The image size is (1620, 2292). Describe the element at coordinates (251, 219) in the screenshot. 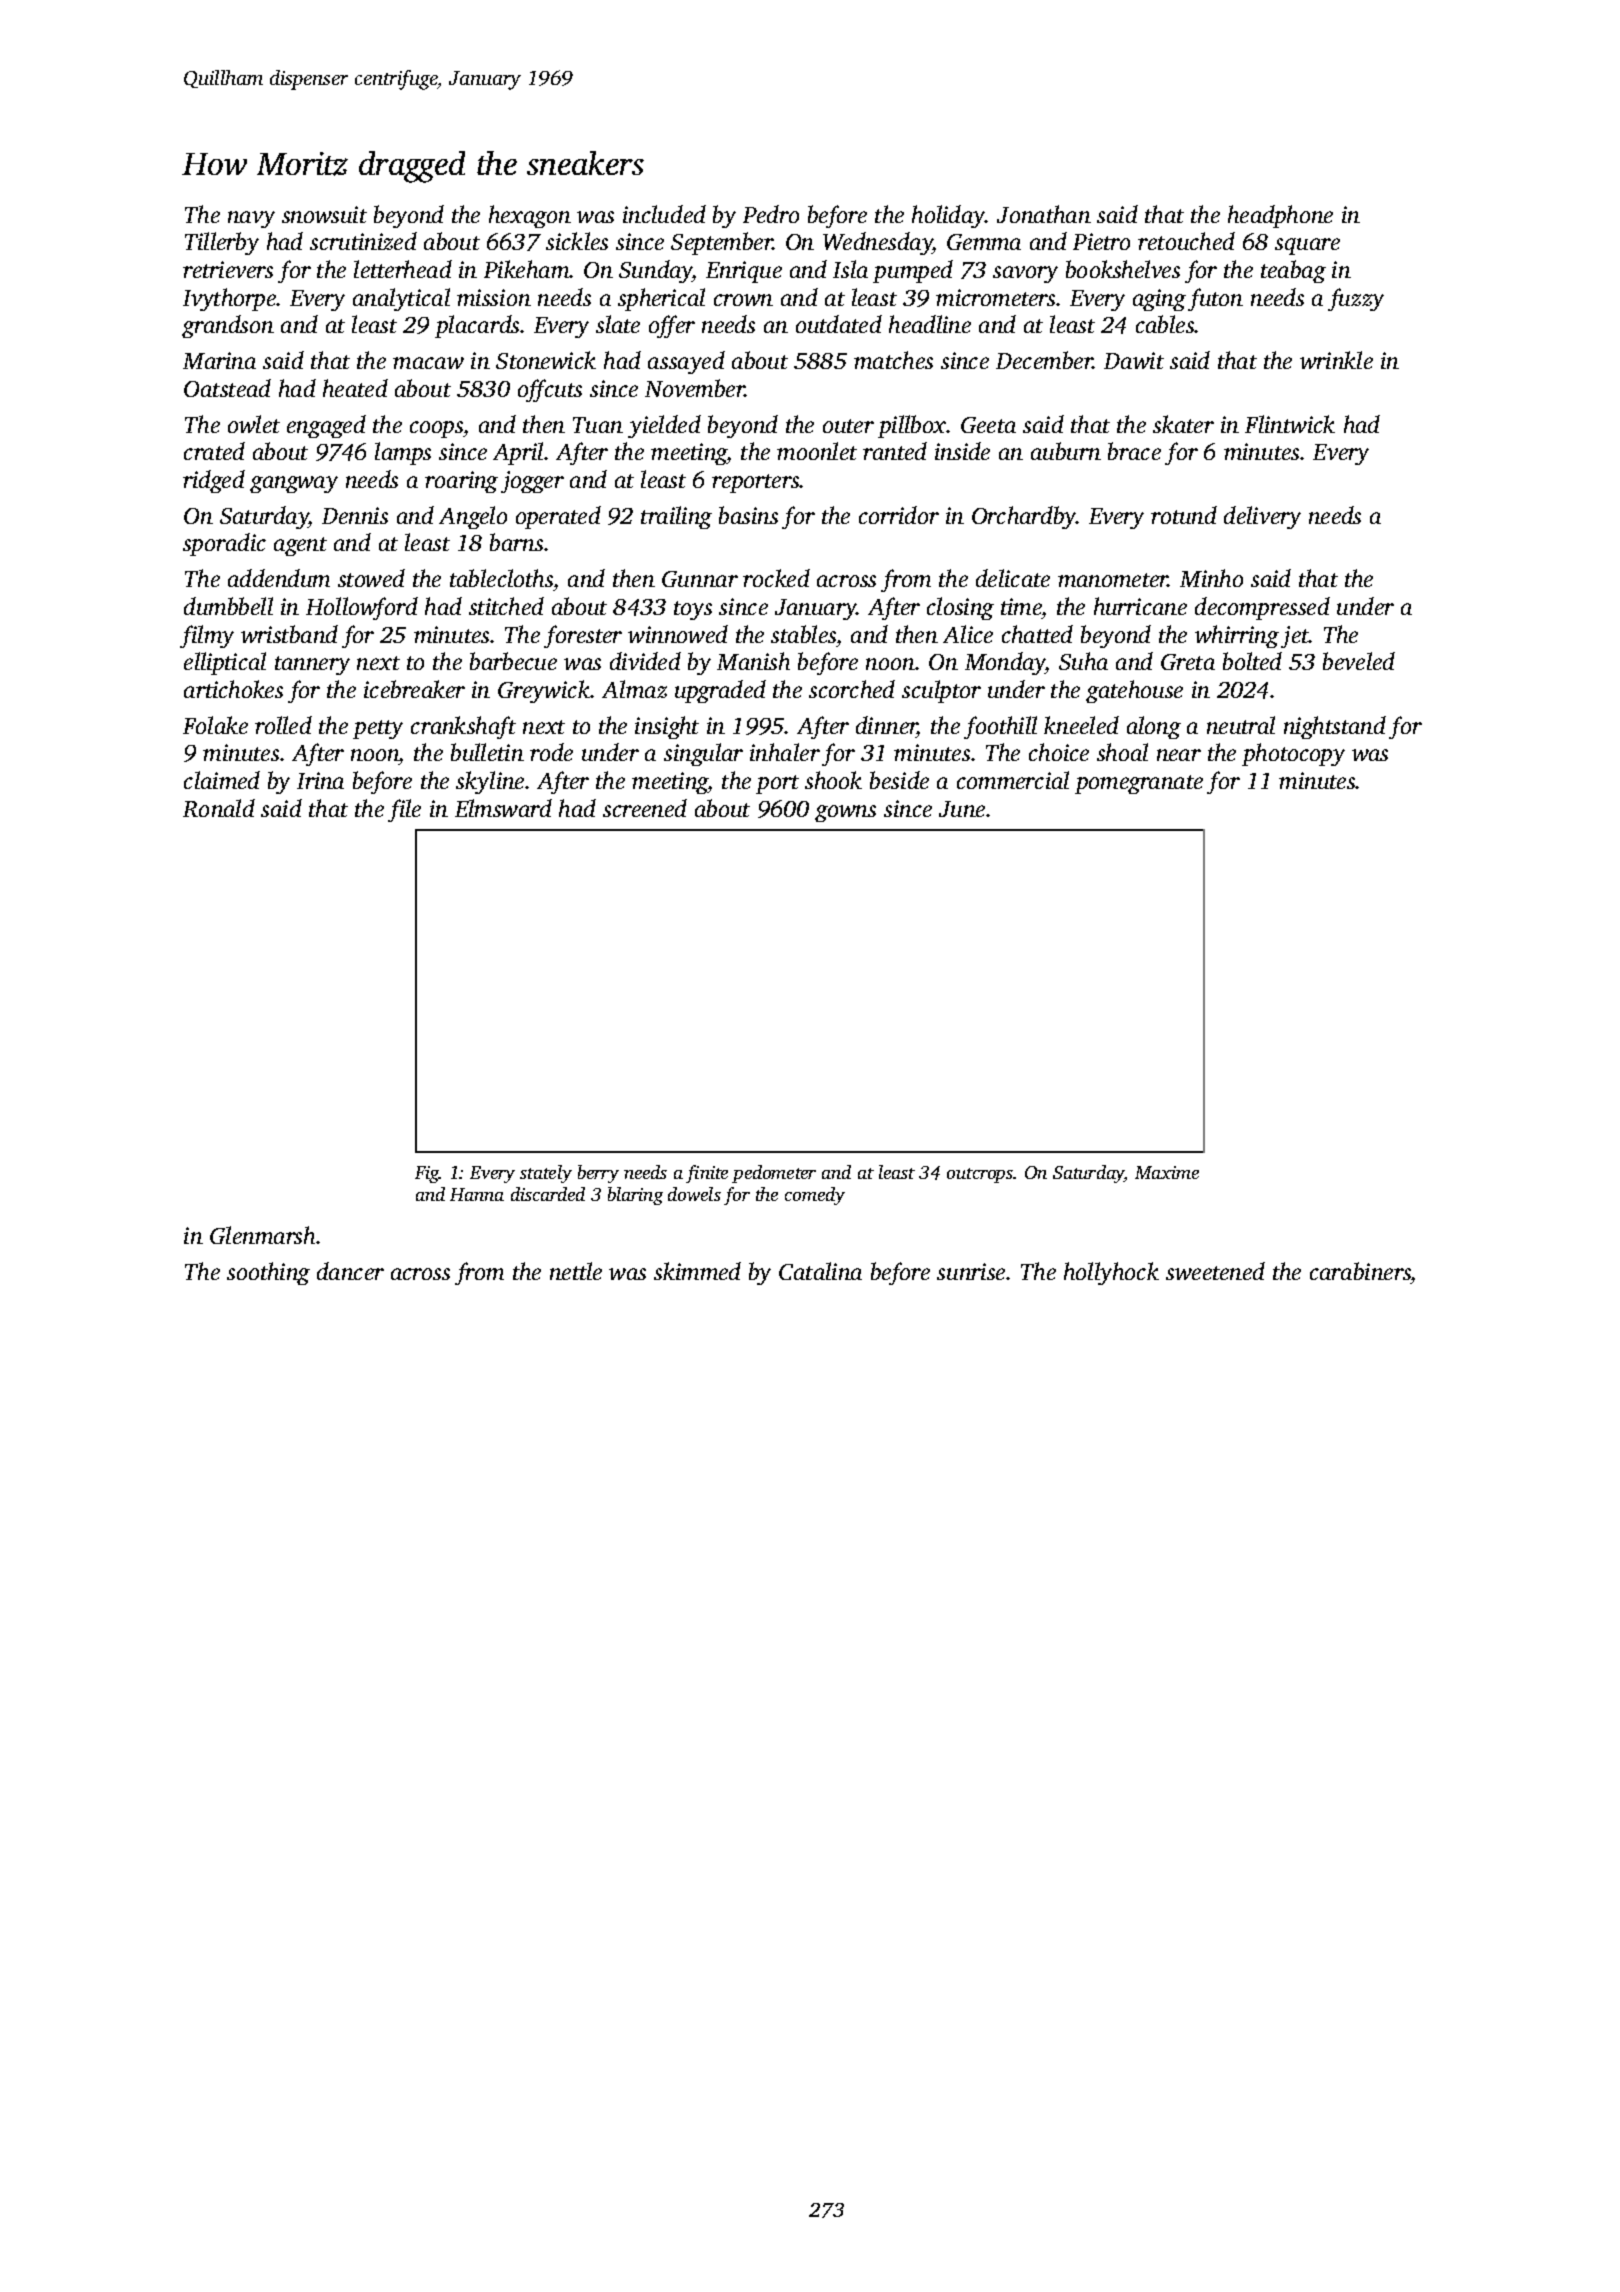

I see `navy` at that location.
